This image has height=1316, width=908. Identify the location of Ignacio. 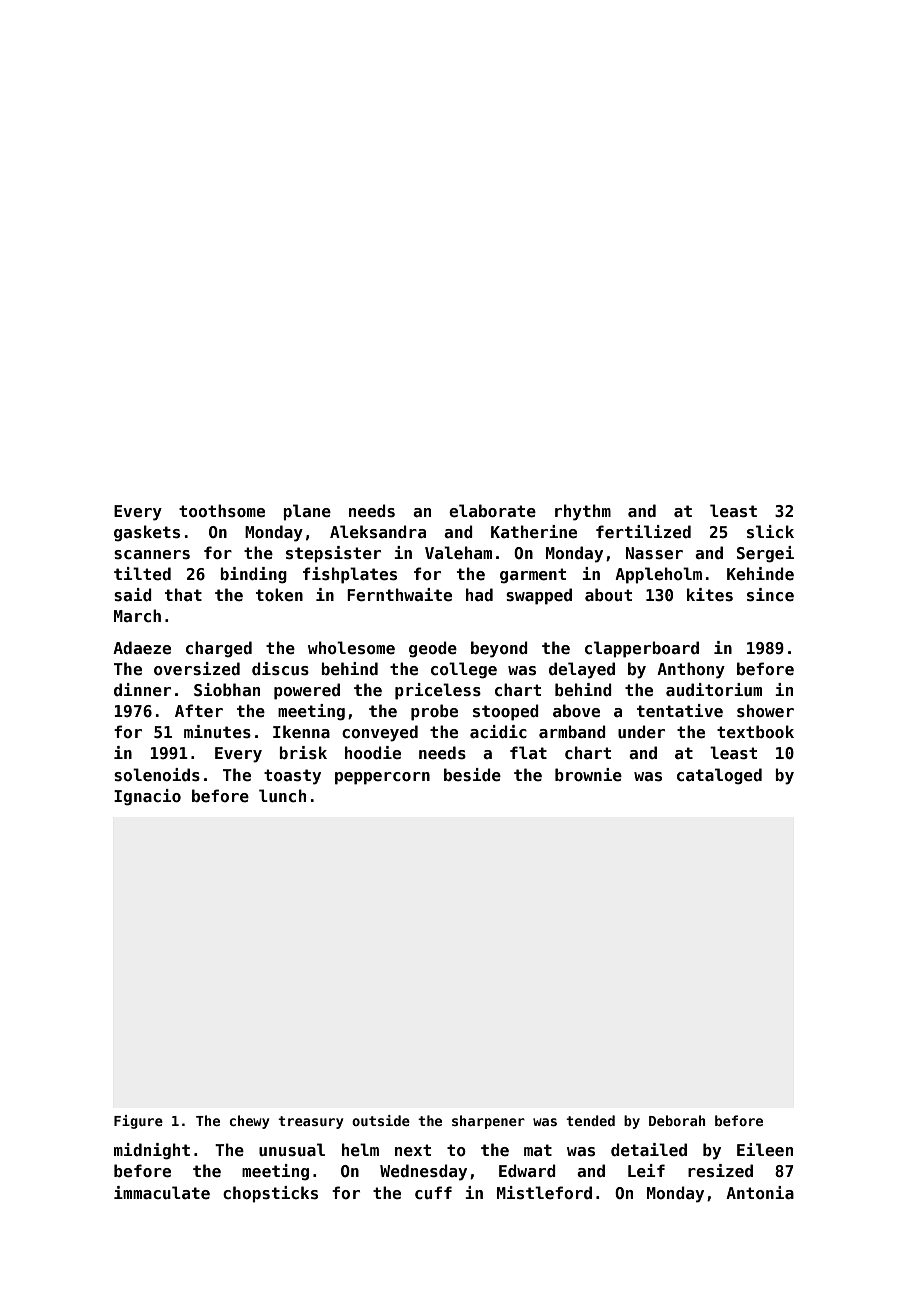
(147, 797).
